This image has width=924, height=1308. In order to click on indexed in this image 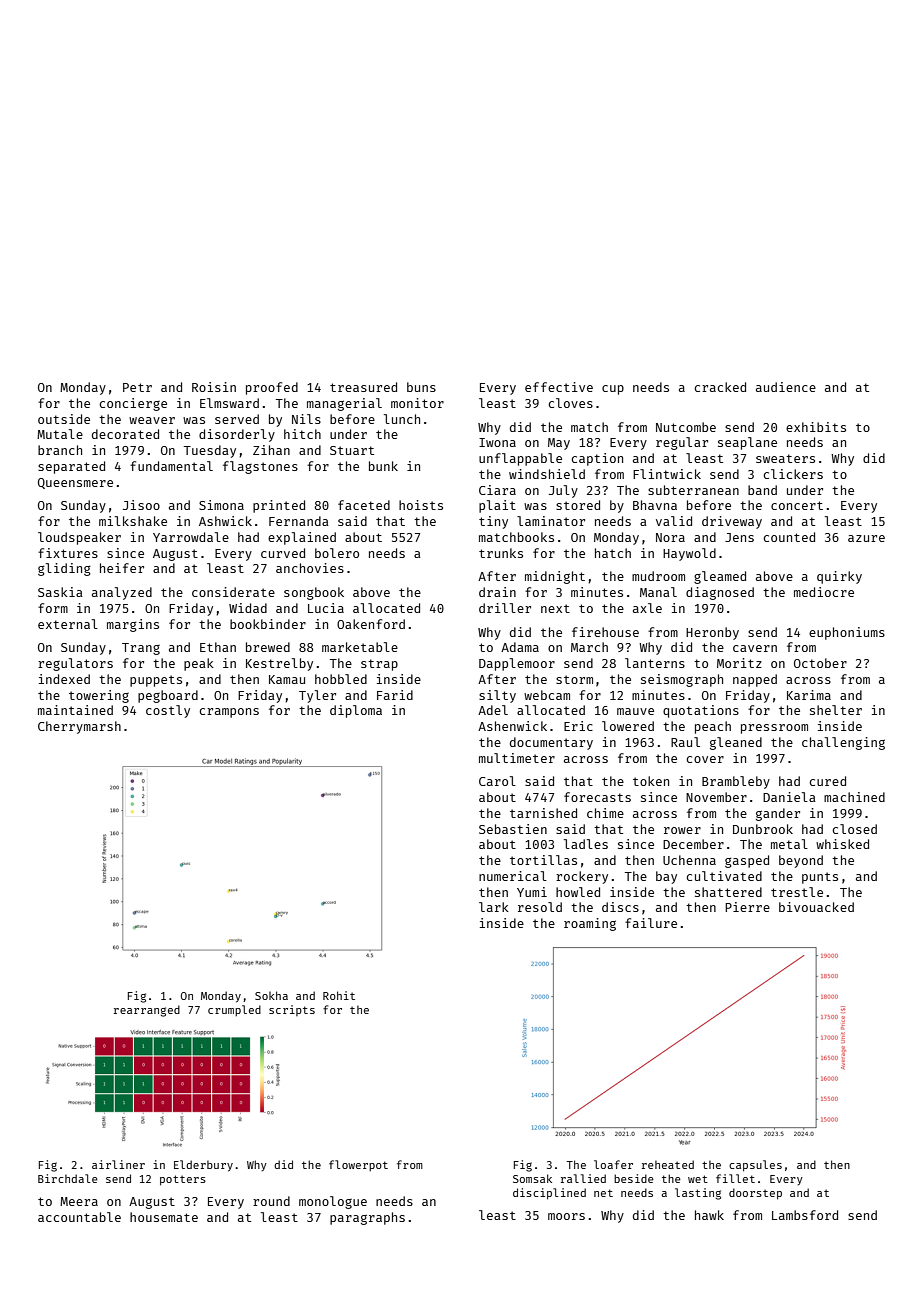, I will do `click(64, 679)`.
